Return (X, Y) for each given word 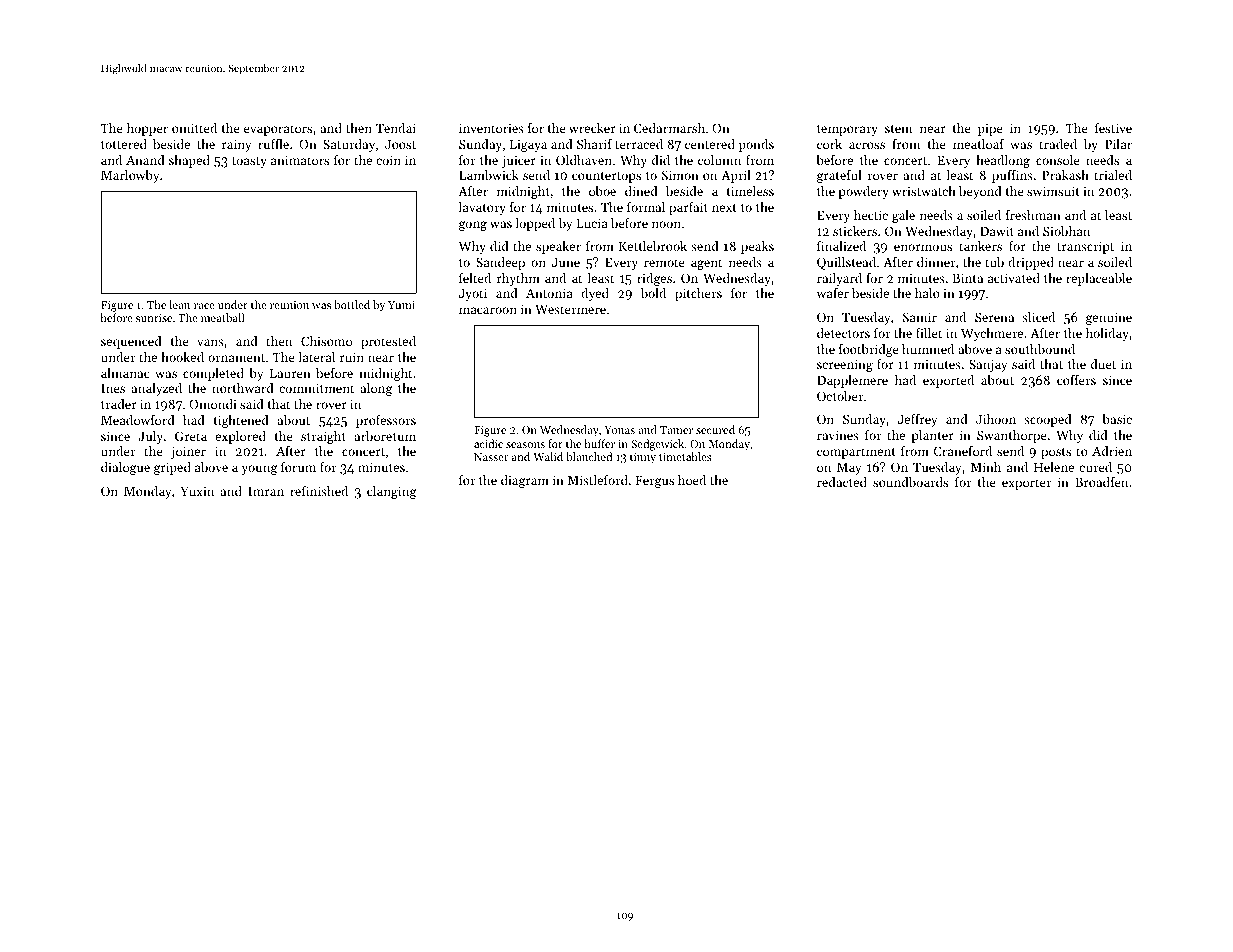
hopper (147, 129)
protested (388, 342)
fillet (929, 333)
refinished (319, 491)
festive (1113, 128)
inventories (491, 128)
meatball (222, 317)
